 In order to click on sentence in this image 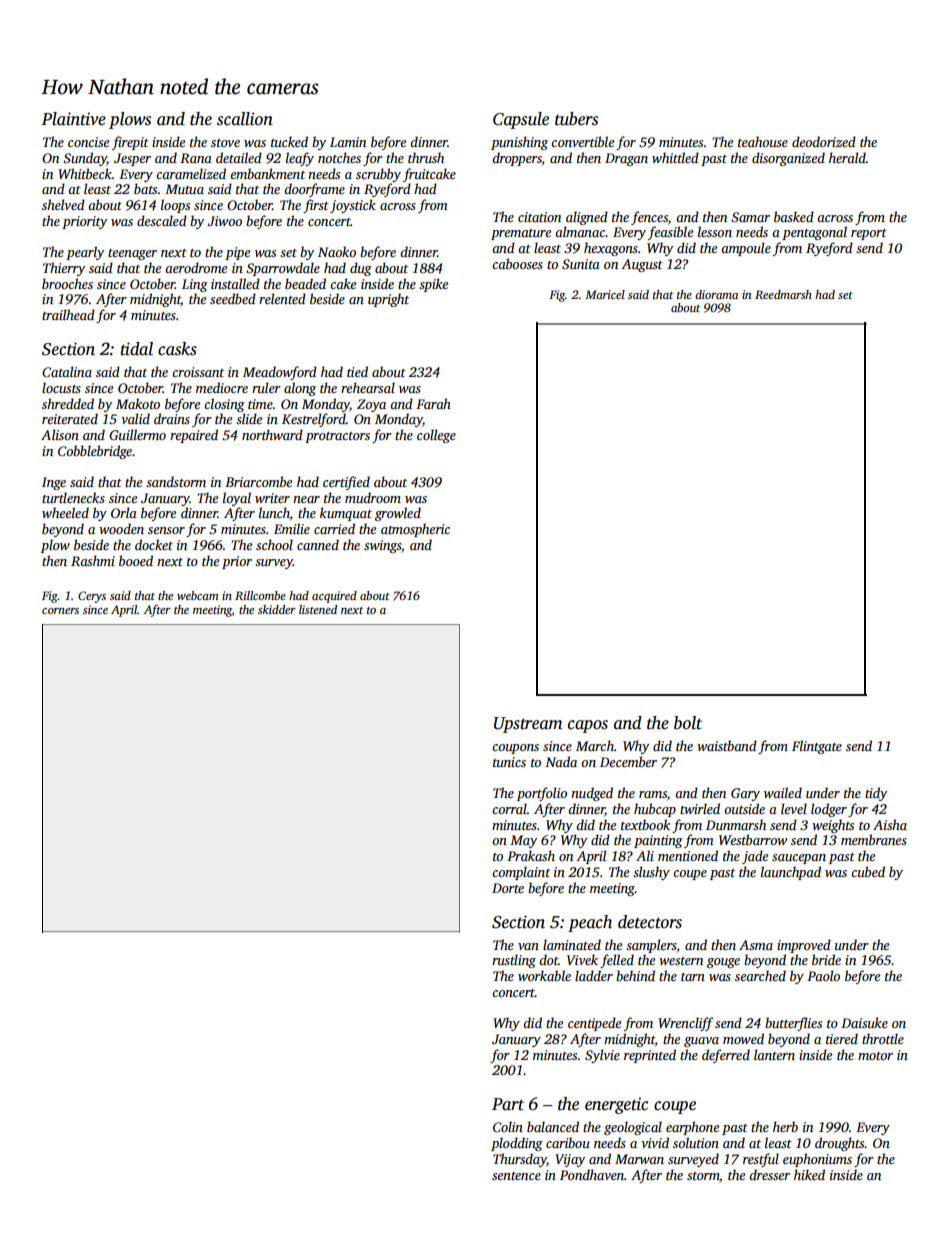, I will do `click(516, 1176)`.
